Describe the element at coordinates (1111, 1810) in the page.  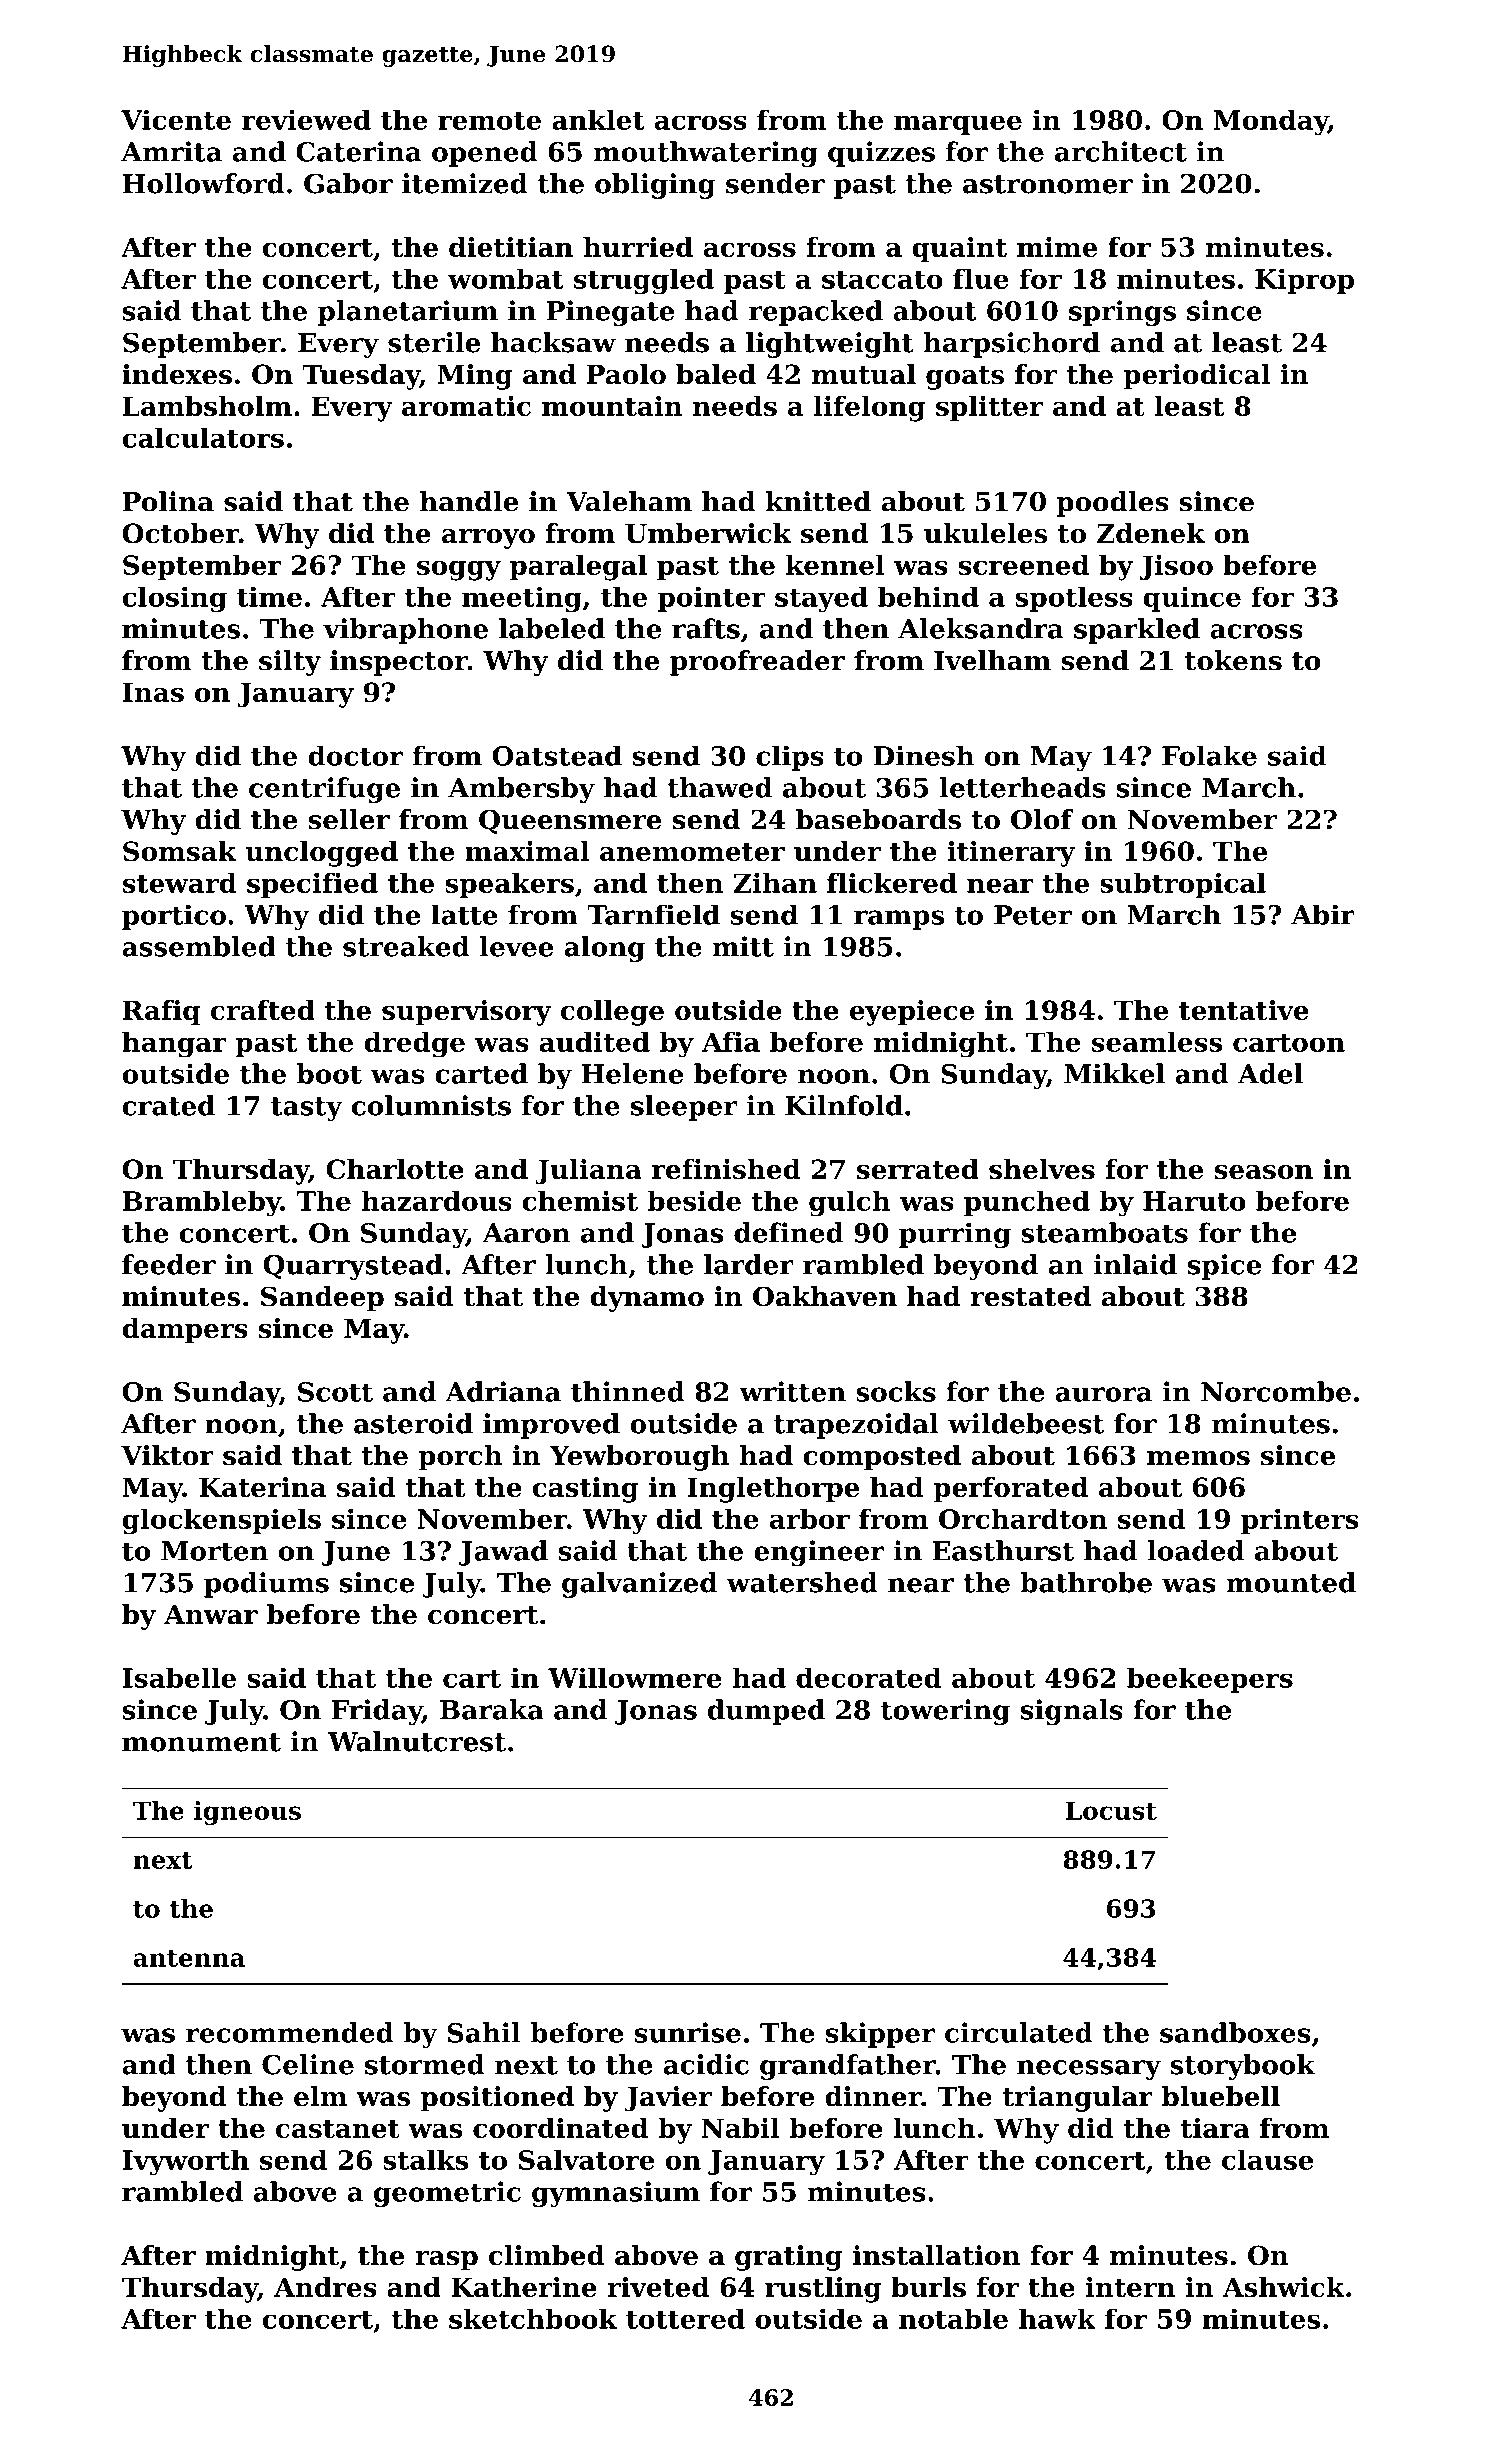
I see `Locust` at that location.
